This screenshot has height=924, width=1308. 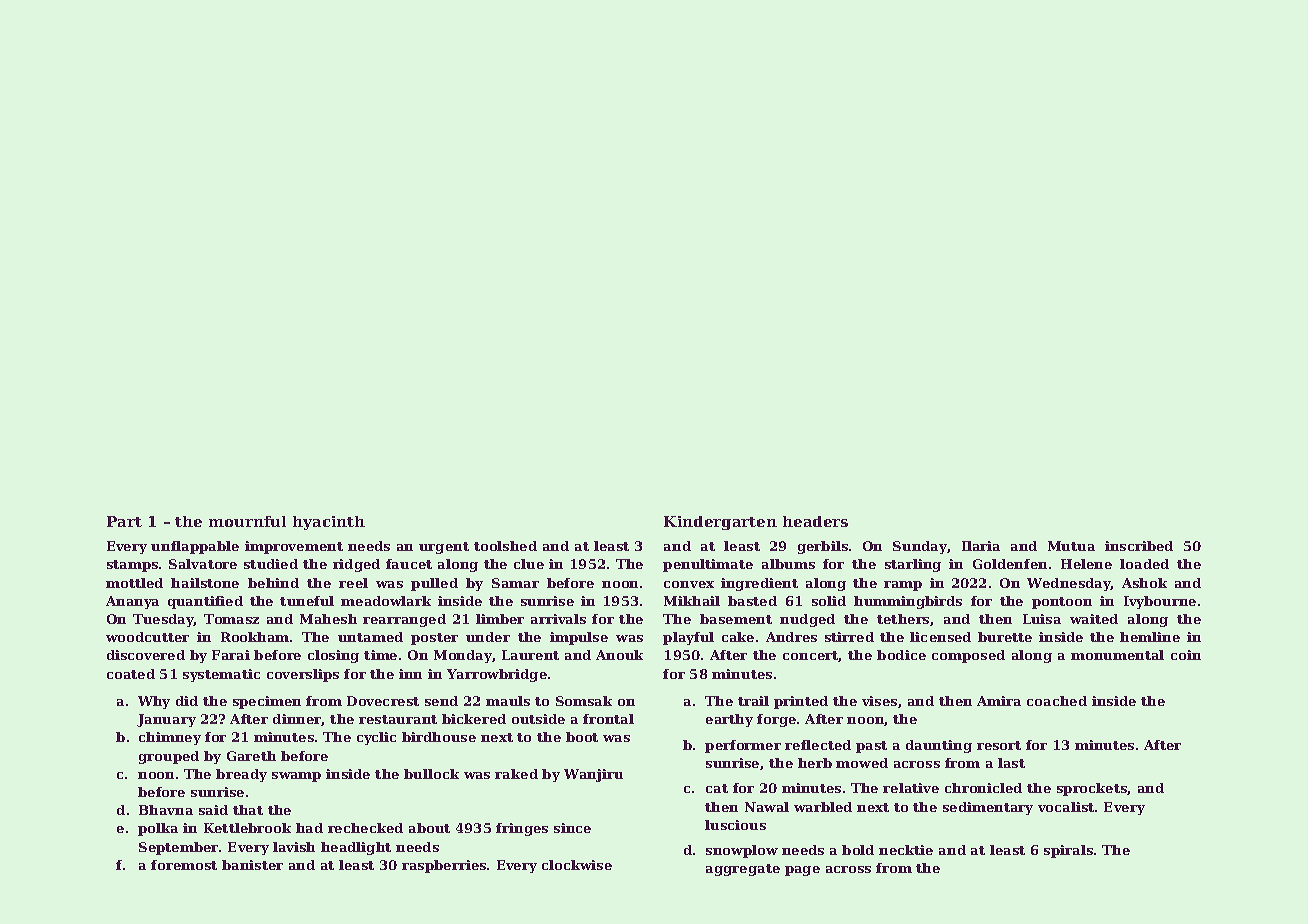 I want to click on chronicled, so click(x=983, y=788).
